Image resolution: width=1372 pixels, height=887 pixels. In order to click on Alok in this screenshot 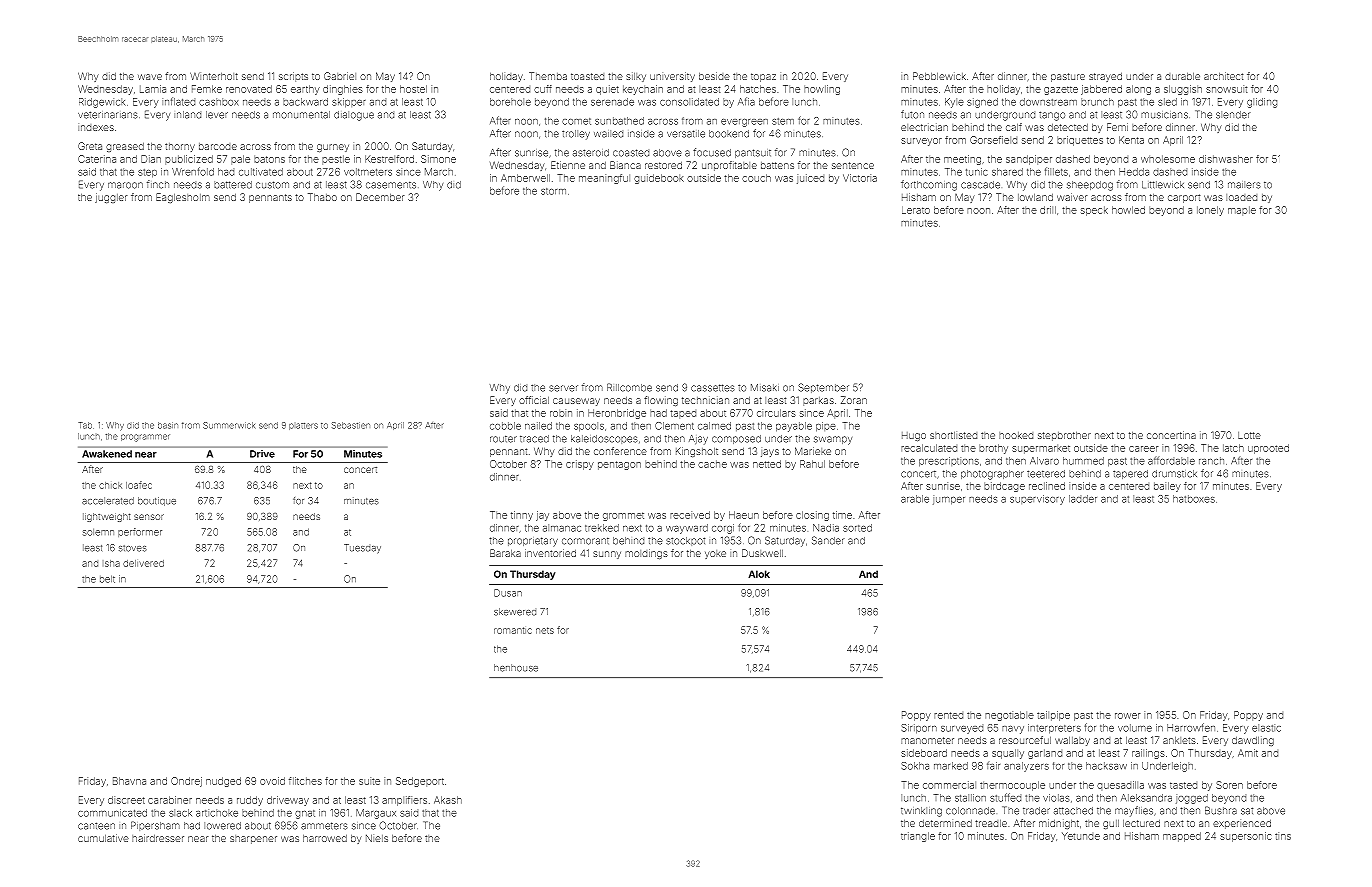, I will do `click(759, 574)`.
